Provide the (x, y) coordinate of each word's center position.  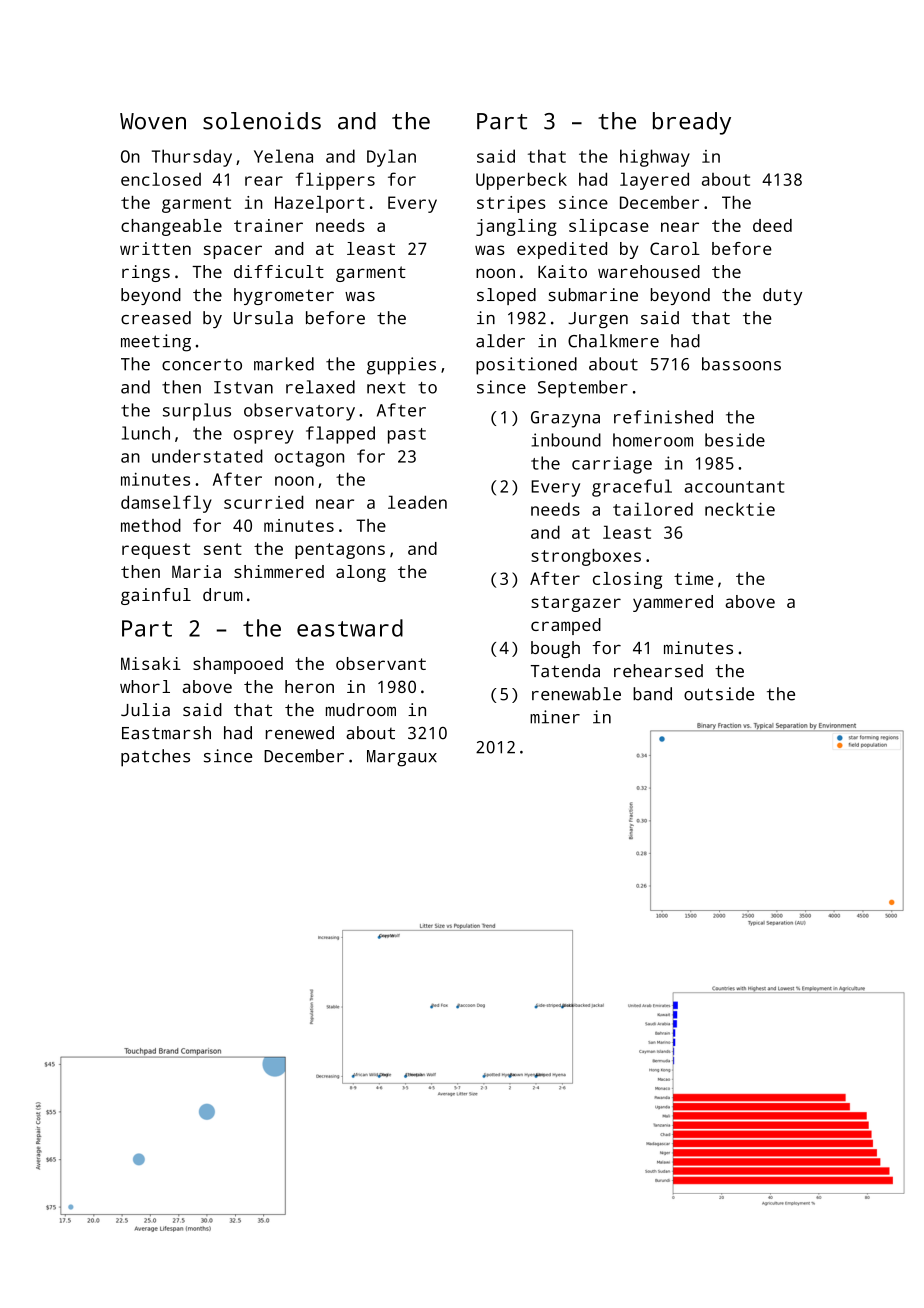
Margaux (402, 758)
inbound (566, 440)
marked (284, 364)
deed (772, 225)
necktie (740, 509)
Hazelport (320, 204)
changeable (171, 227)
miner (555, 717)
